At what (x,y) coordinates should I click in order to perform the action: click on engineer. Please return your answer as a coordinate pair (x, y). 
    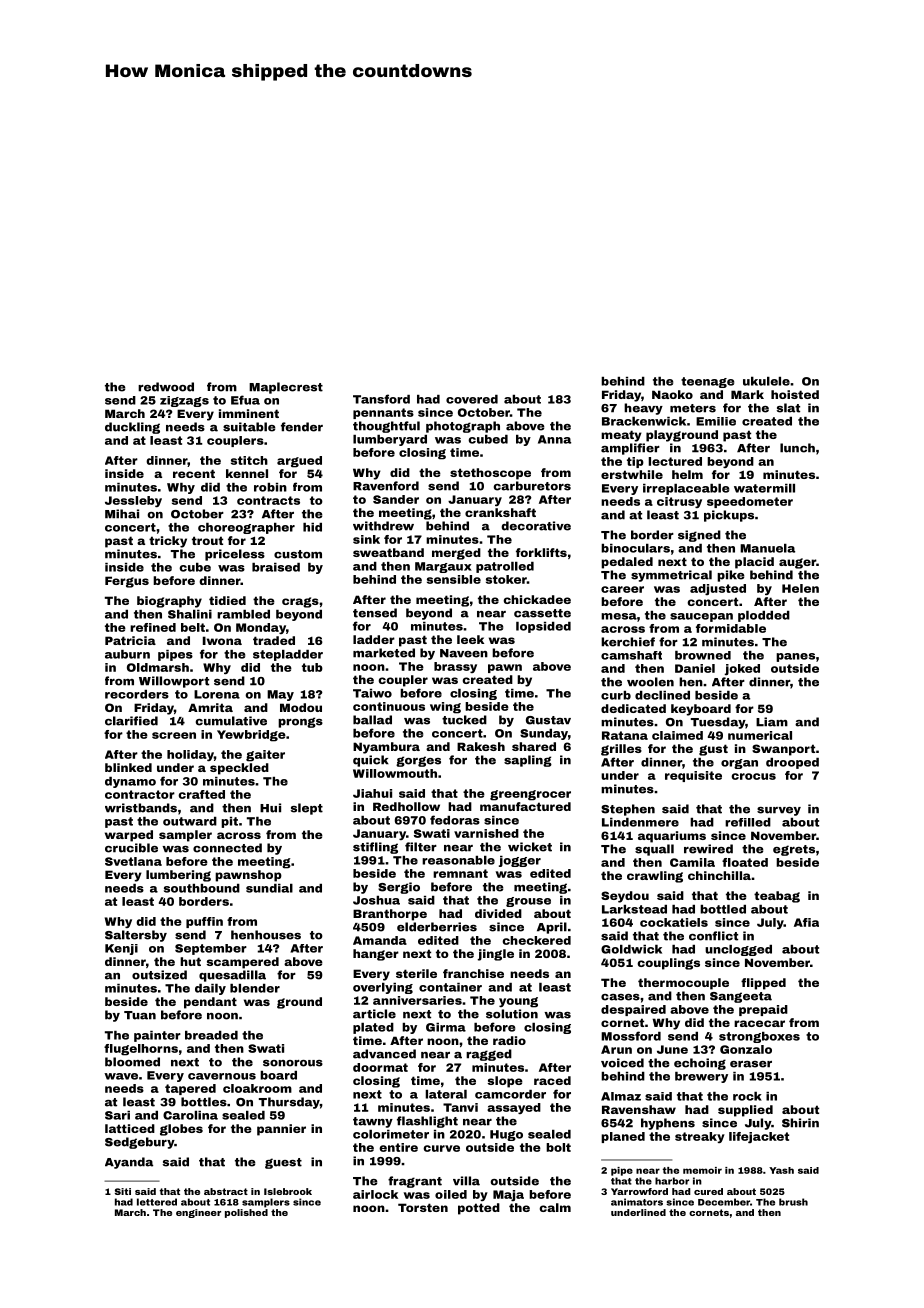
    Looking at the image, I should click on (198, 1213).
